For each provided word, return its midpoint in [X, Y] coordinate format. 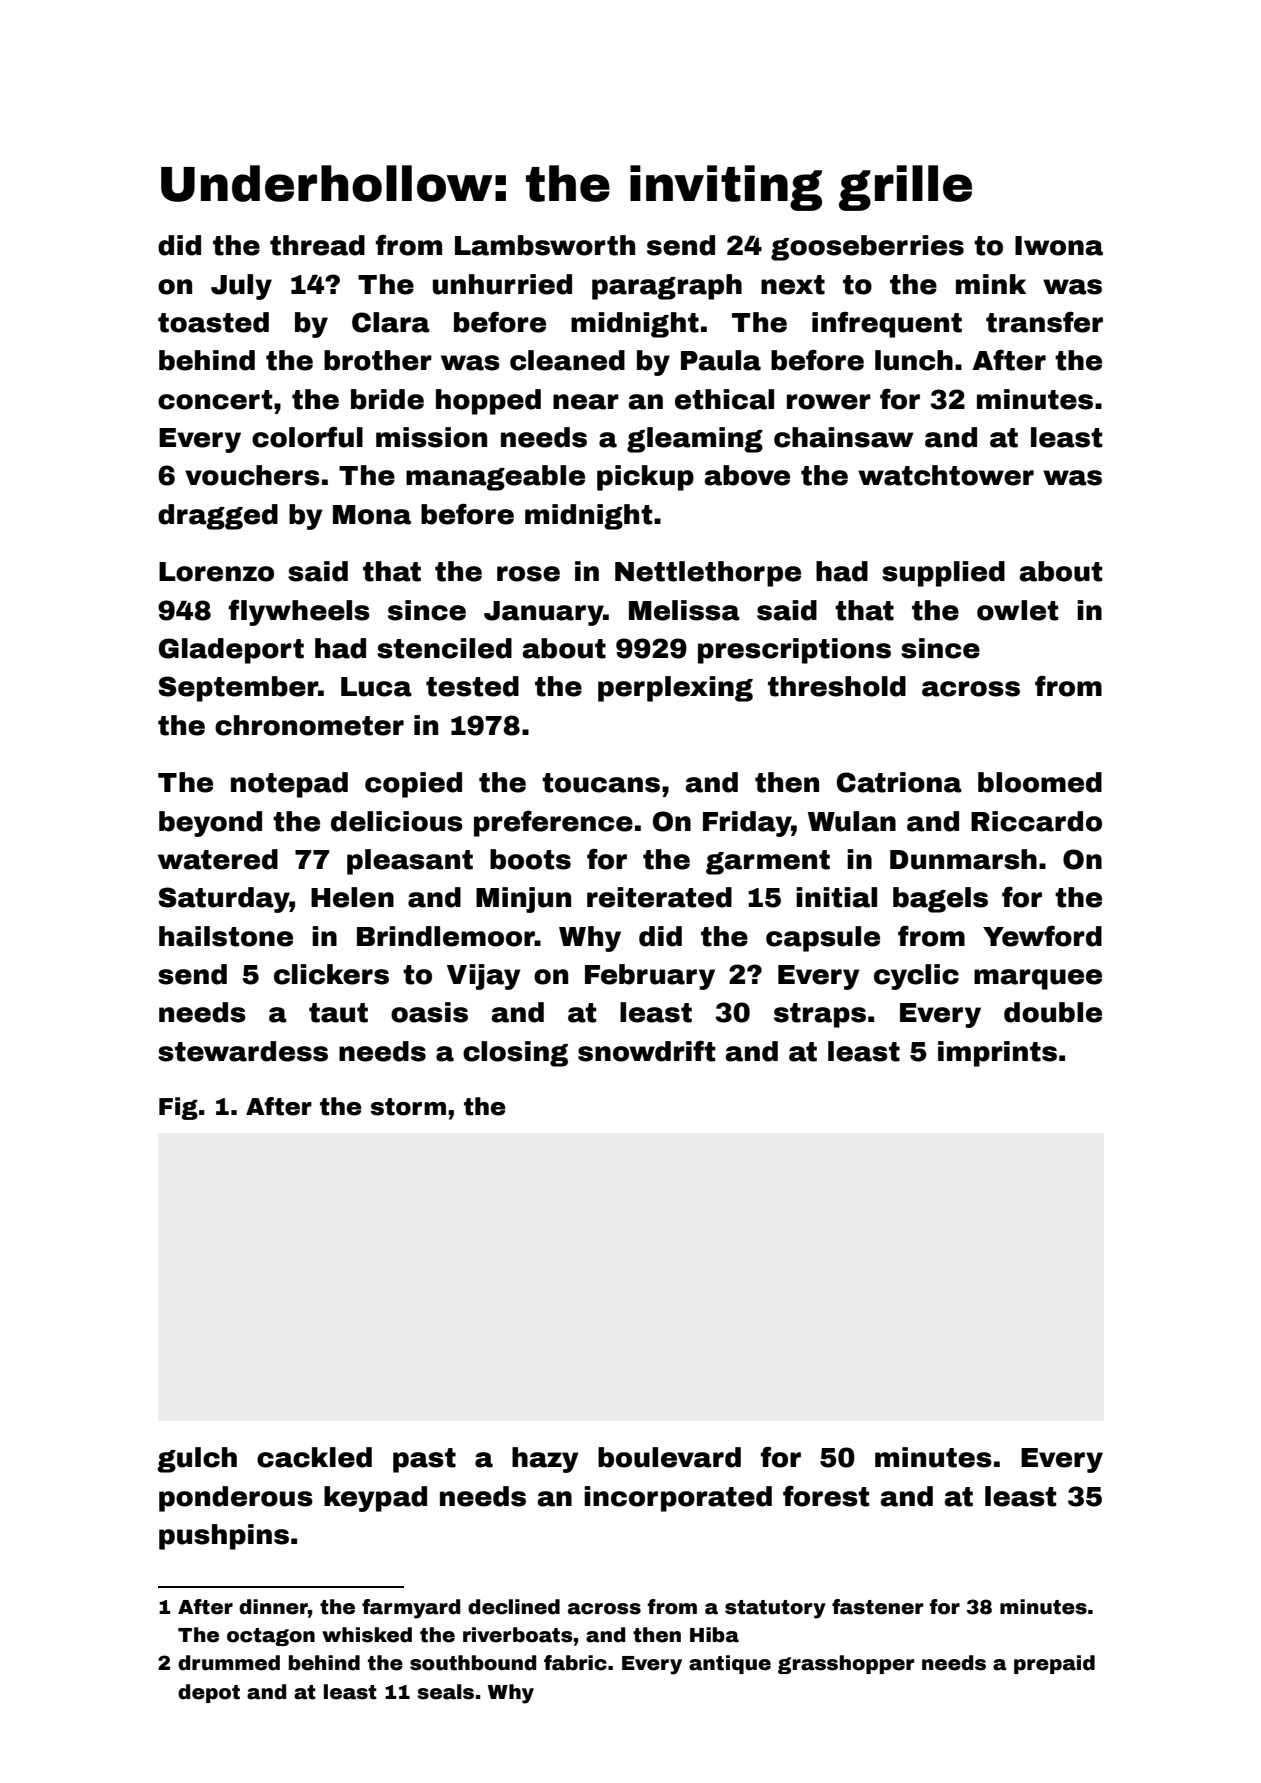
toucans [601, 783]
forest [826, 1496]
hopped [488, 402]
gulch [197, 1460]
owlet [1017, 610]
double [1053, 1012]
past [424, 1460]
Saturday [224, 900]
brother [378, 360]
